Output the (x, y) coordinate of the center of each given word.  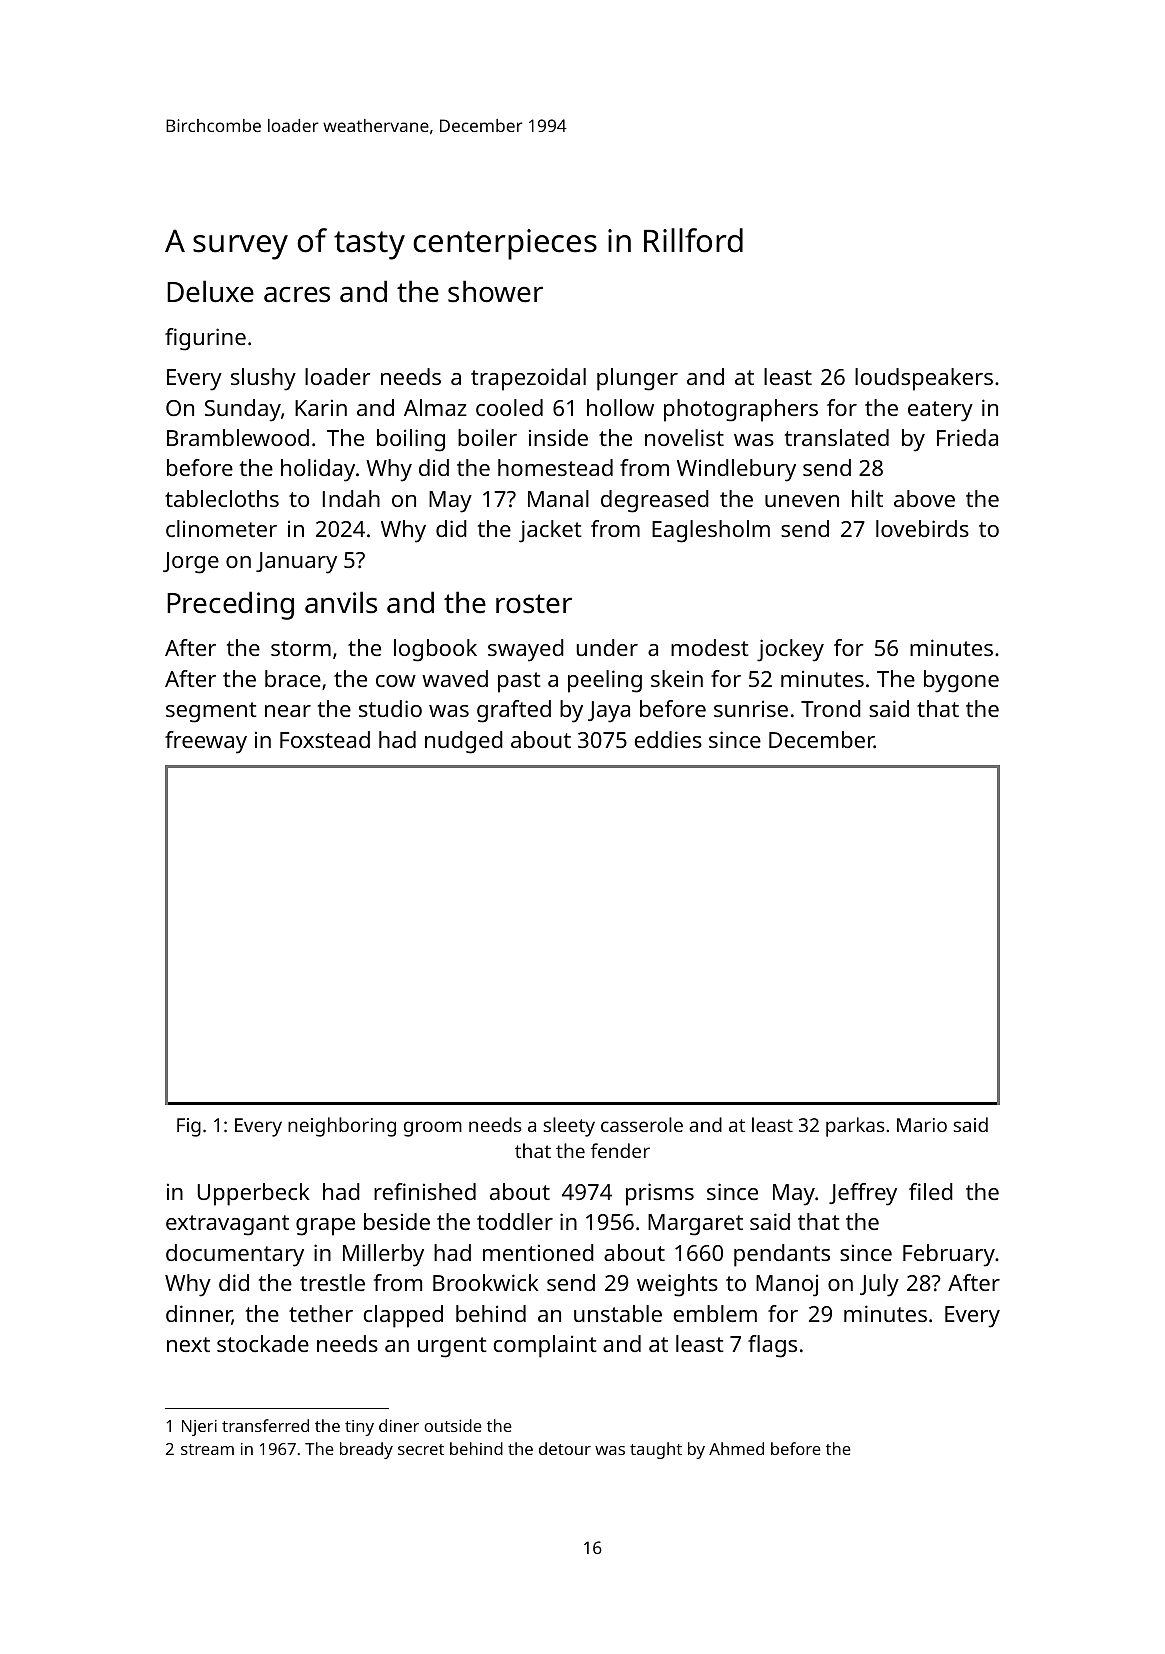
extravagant (227, 1225)
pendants (782, 1255)
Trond (831, 708)
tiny (359, 1428)
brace (293, 678)
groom (433, 1129)
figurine (205, 339)
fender (620, 1150)
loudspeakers (924, 379)
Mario (922, 1125)
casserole (642, 1124)
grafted (514, 711)
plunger (637, 379)
